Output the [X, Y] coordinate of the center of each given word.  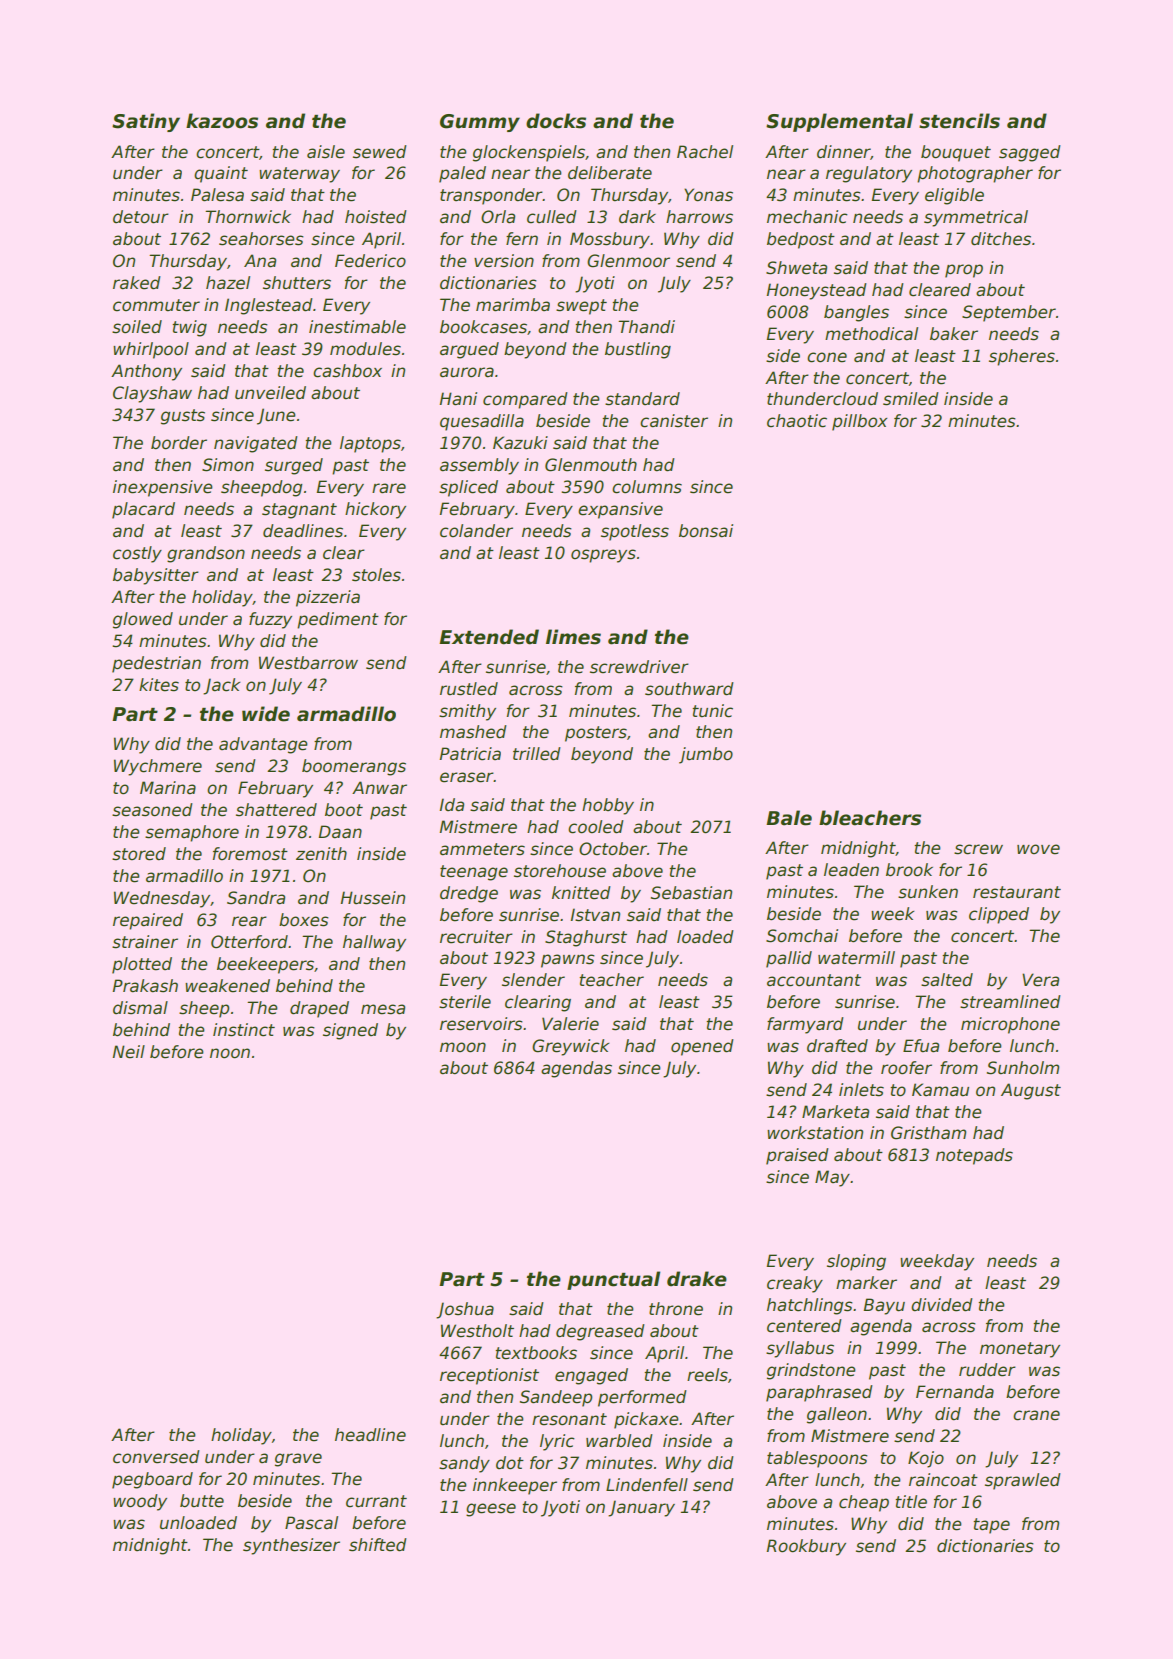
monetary [1020, 1350]
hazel [228, 283]
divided [942, 1305]
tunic [712, 711]
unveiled [270, 393]
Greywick [570, 1047]
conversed [156, 1457]
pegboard [152, 1480]
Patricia [470, 754]
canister [674, 421]
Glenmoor [628, 261]
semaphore [192, 833]
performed [642, 1398]
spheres [1022, 357]
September [1009, 313]
